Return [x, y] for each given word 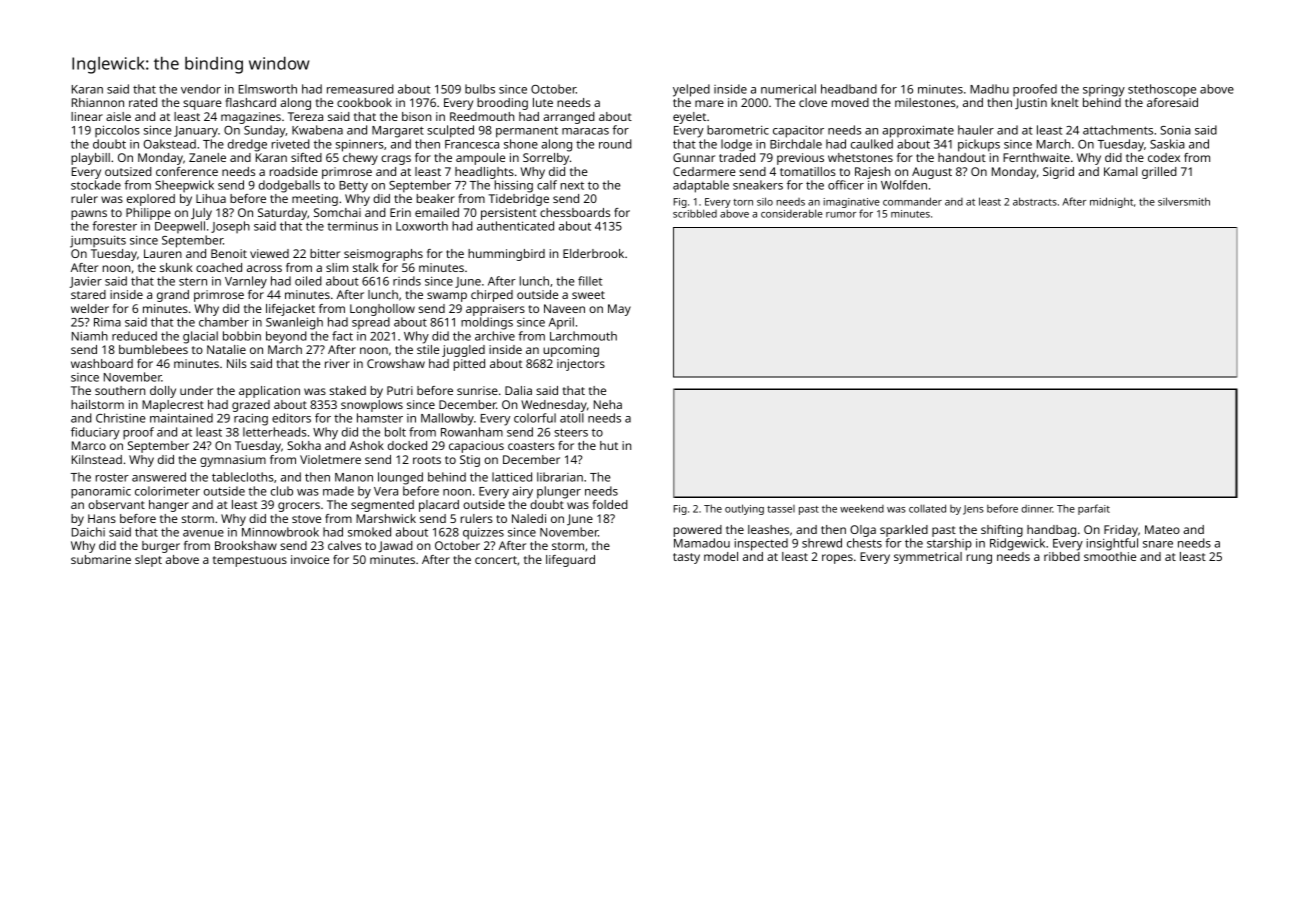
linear [87, 116]
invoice [310, 559]
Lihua [211, 198]
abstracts [1035, 201]
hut [609, 445]
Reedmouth [482, 116]
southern [120, 390]
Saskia [1167, 144]
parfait [1094, 509]
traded [737, 157]
